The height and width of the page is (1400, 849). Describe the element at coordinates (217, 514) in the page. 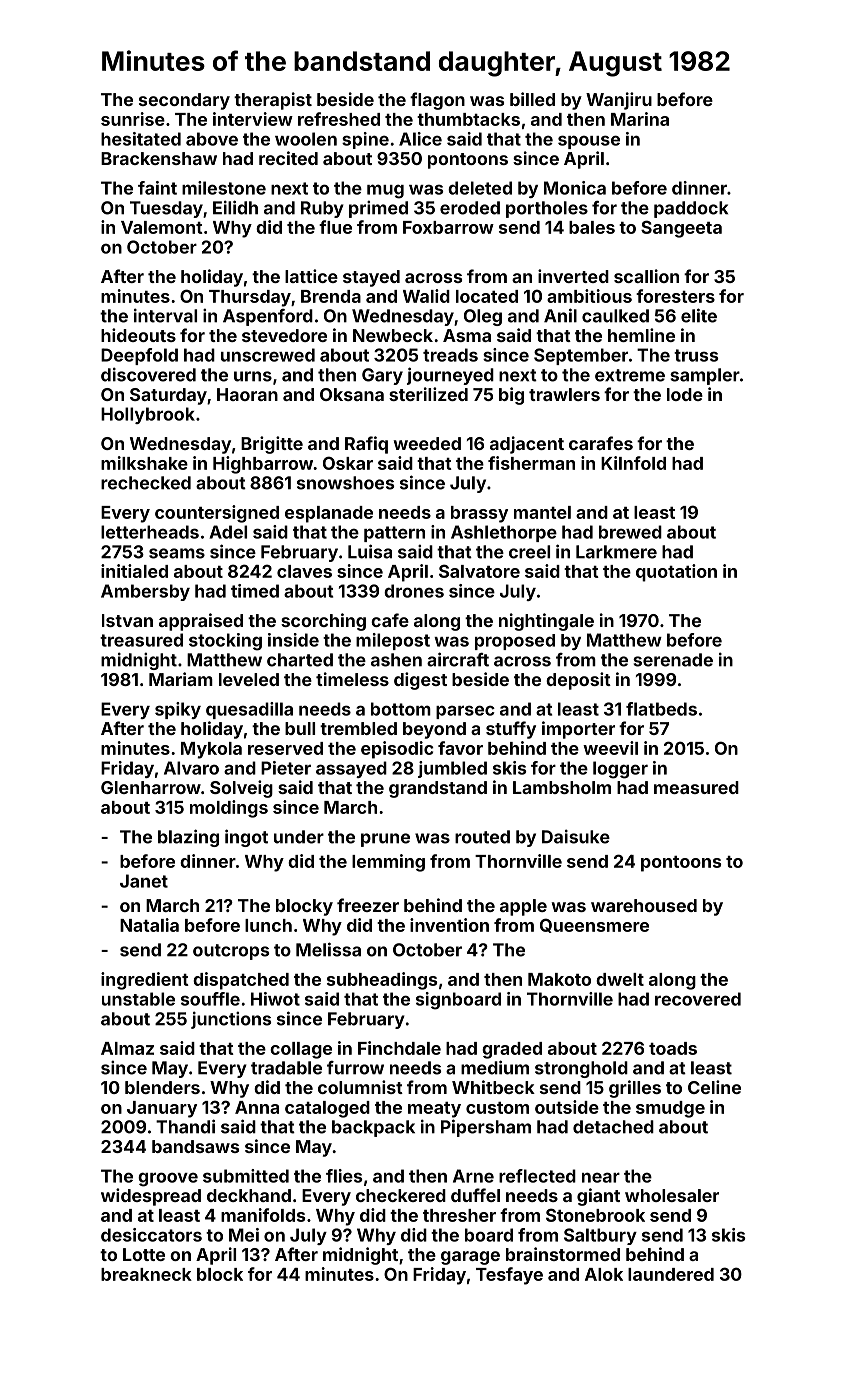

I see `countersigned` at that location.
